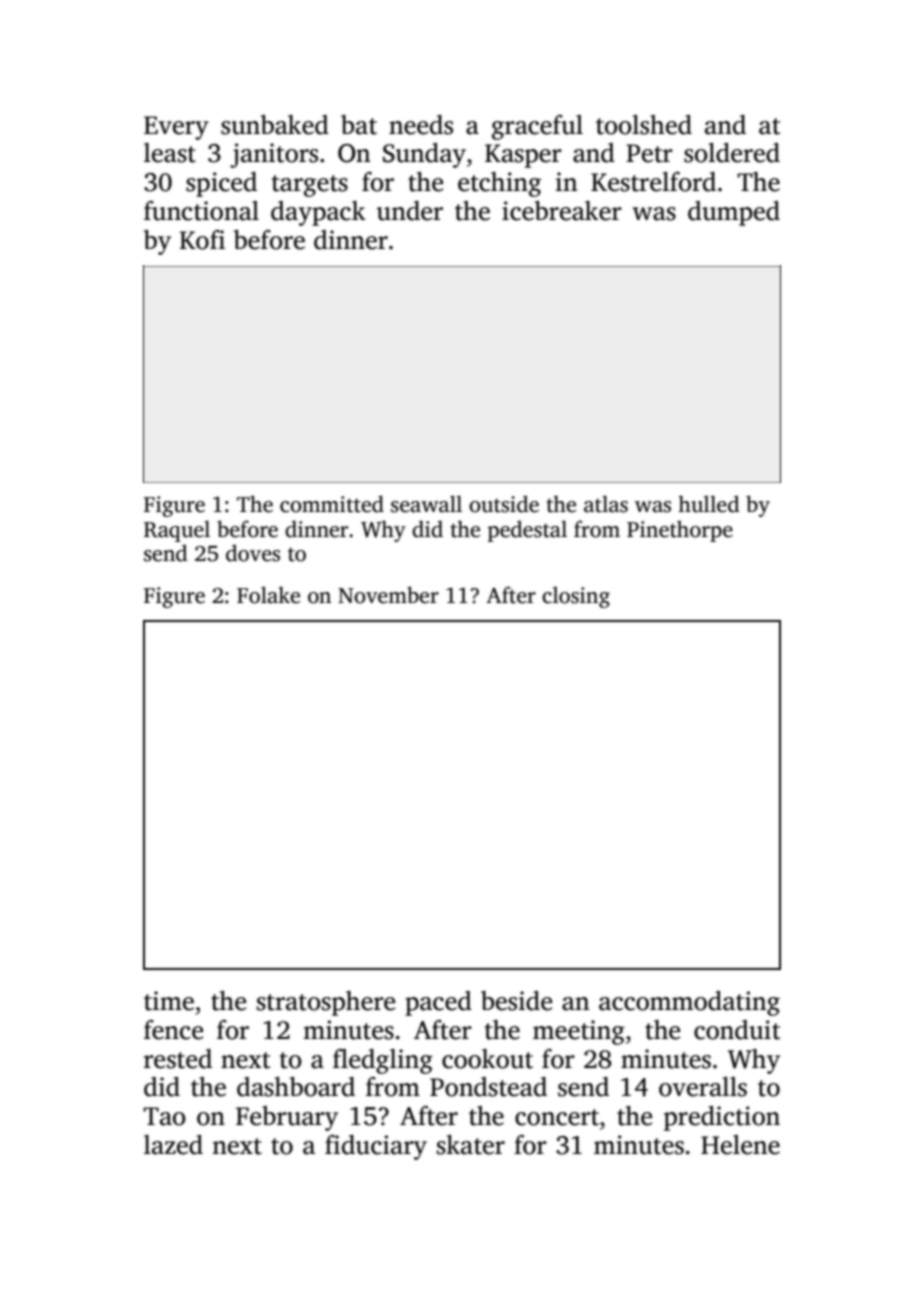 The width and height of the image is (924, 1311). I want to click on accommodating, so click(689, 1003).
